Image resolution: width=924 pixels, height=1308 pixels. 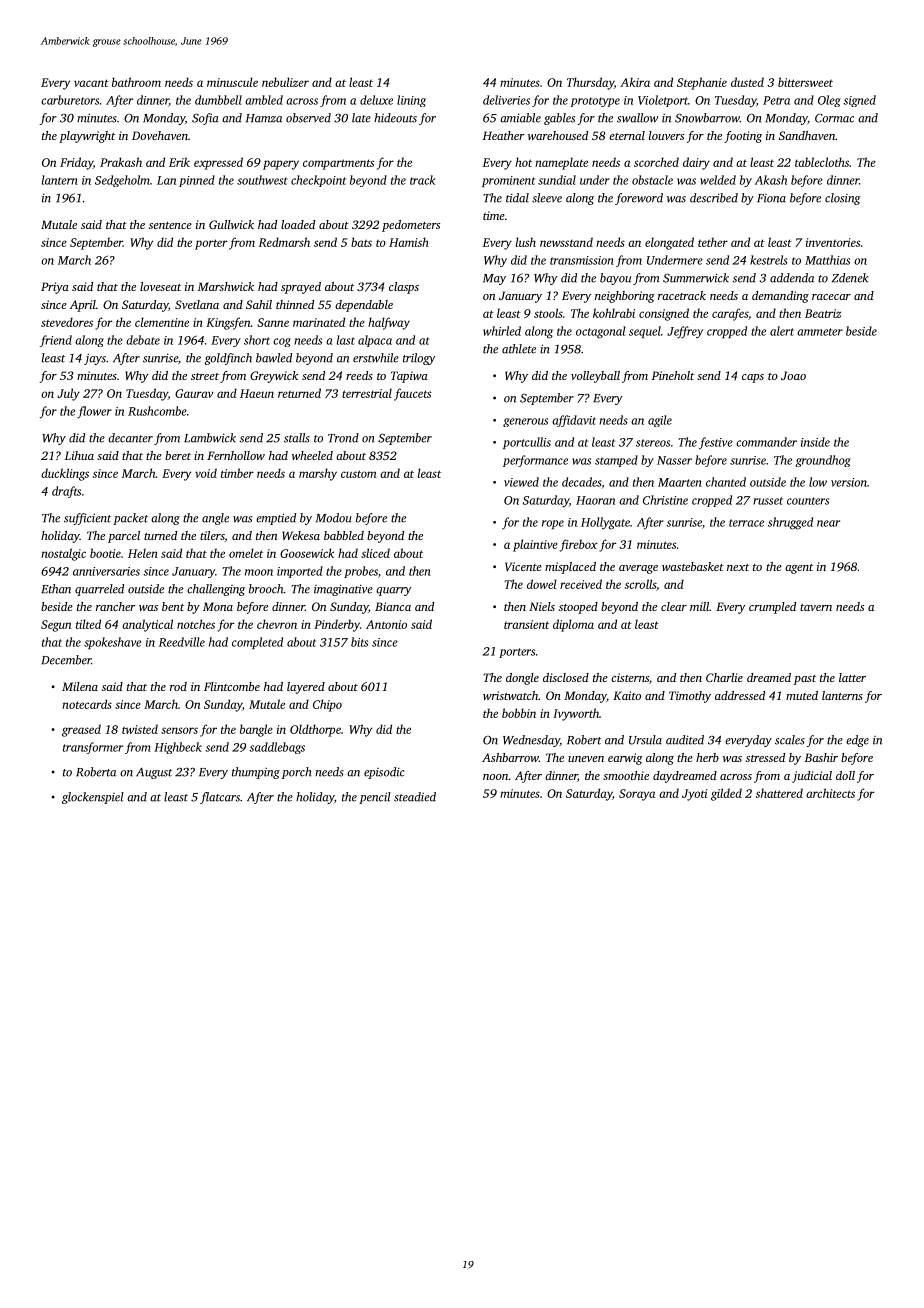 What do you see at coordinates (343, 438) in the image?
I see `Trond` at bounding box center [343, 438].
